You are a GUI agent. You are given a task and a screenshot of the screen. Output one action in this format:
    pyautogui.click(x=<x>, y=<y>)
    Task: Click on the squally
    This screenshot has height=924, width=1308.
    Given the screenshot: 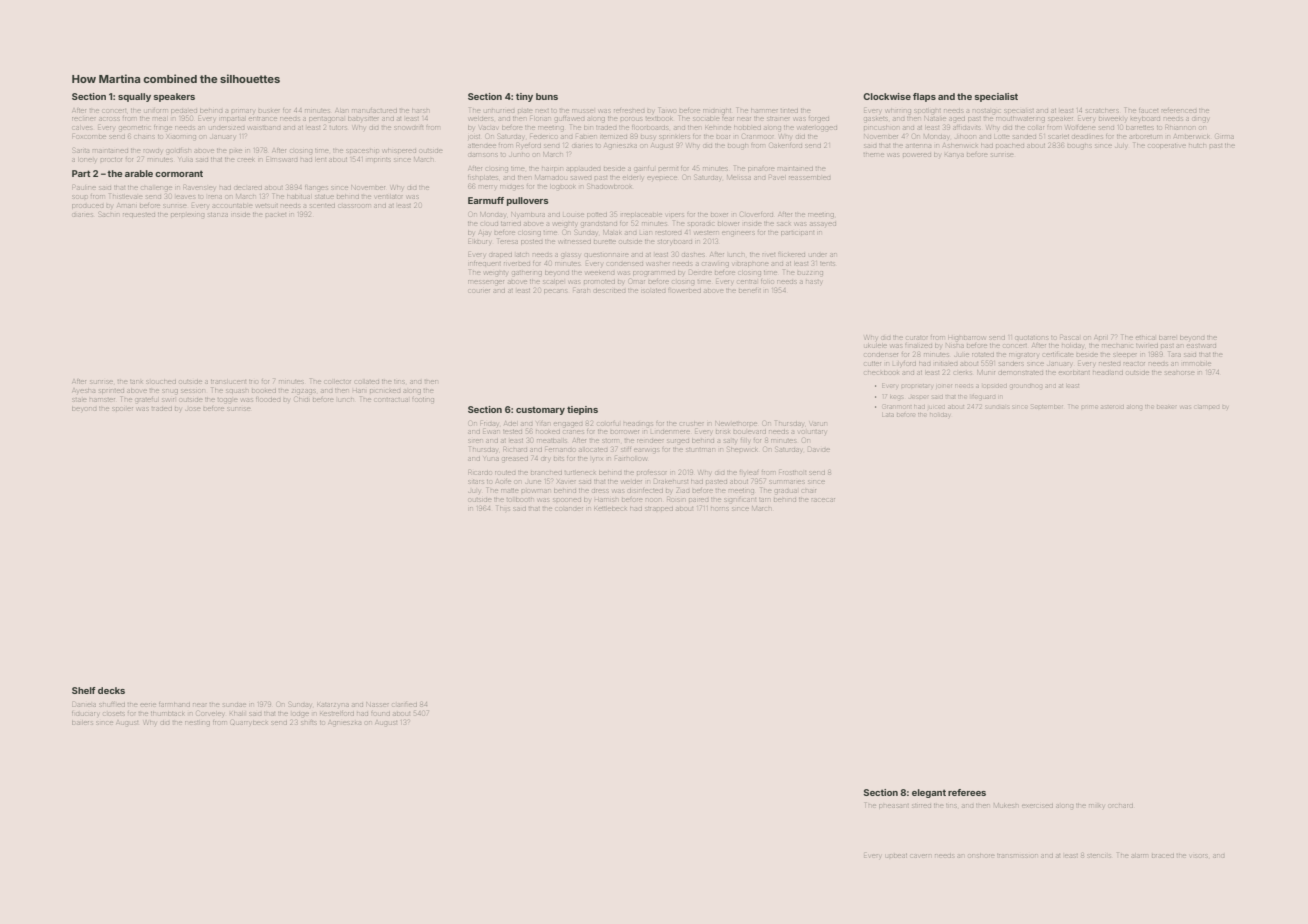 What is the action you would take?
    pyautogui.click(x=134, y=97)
